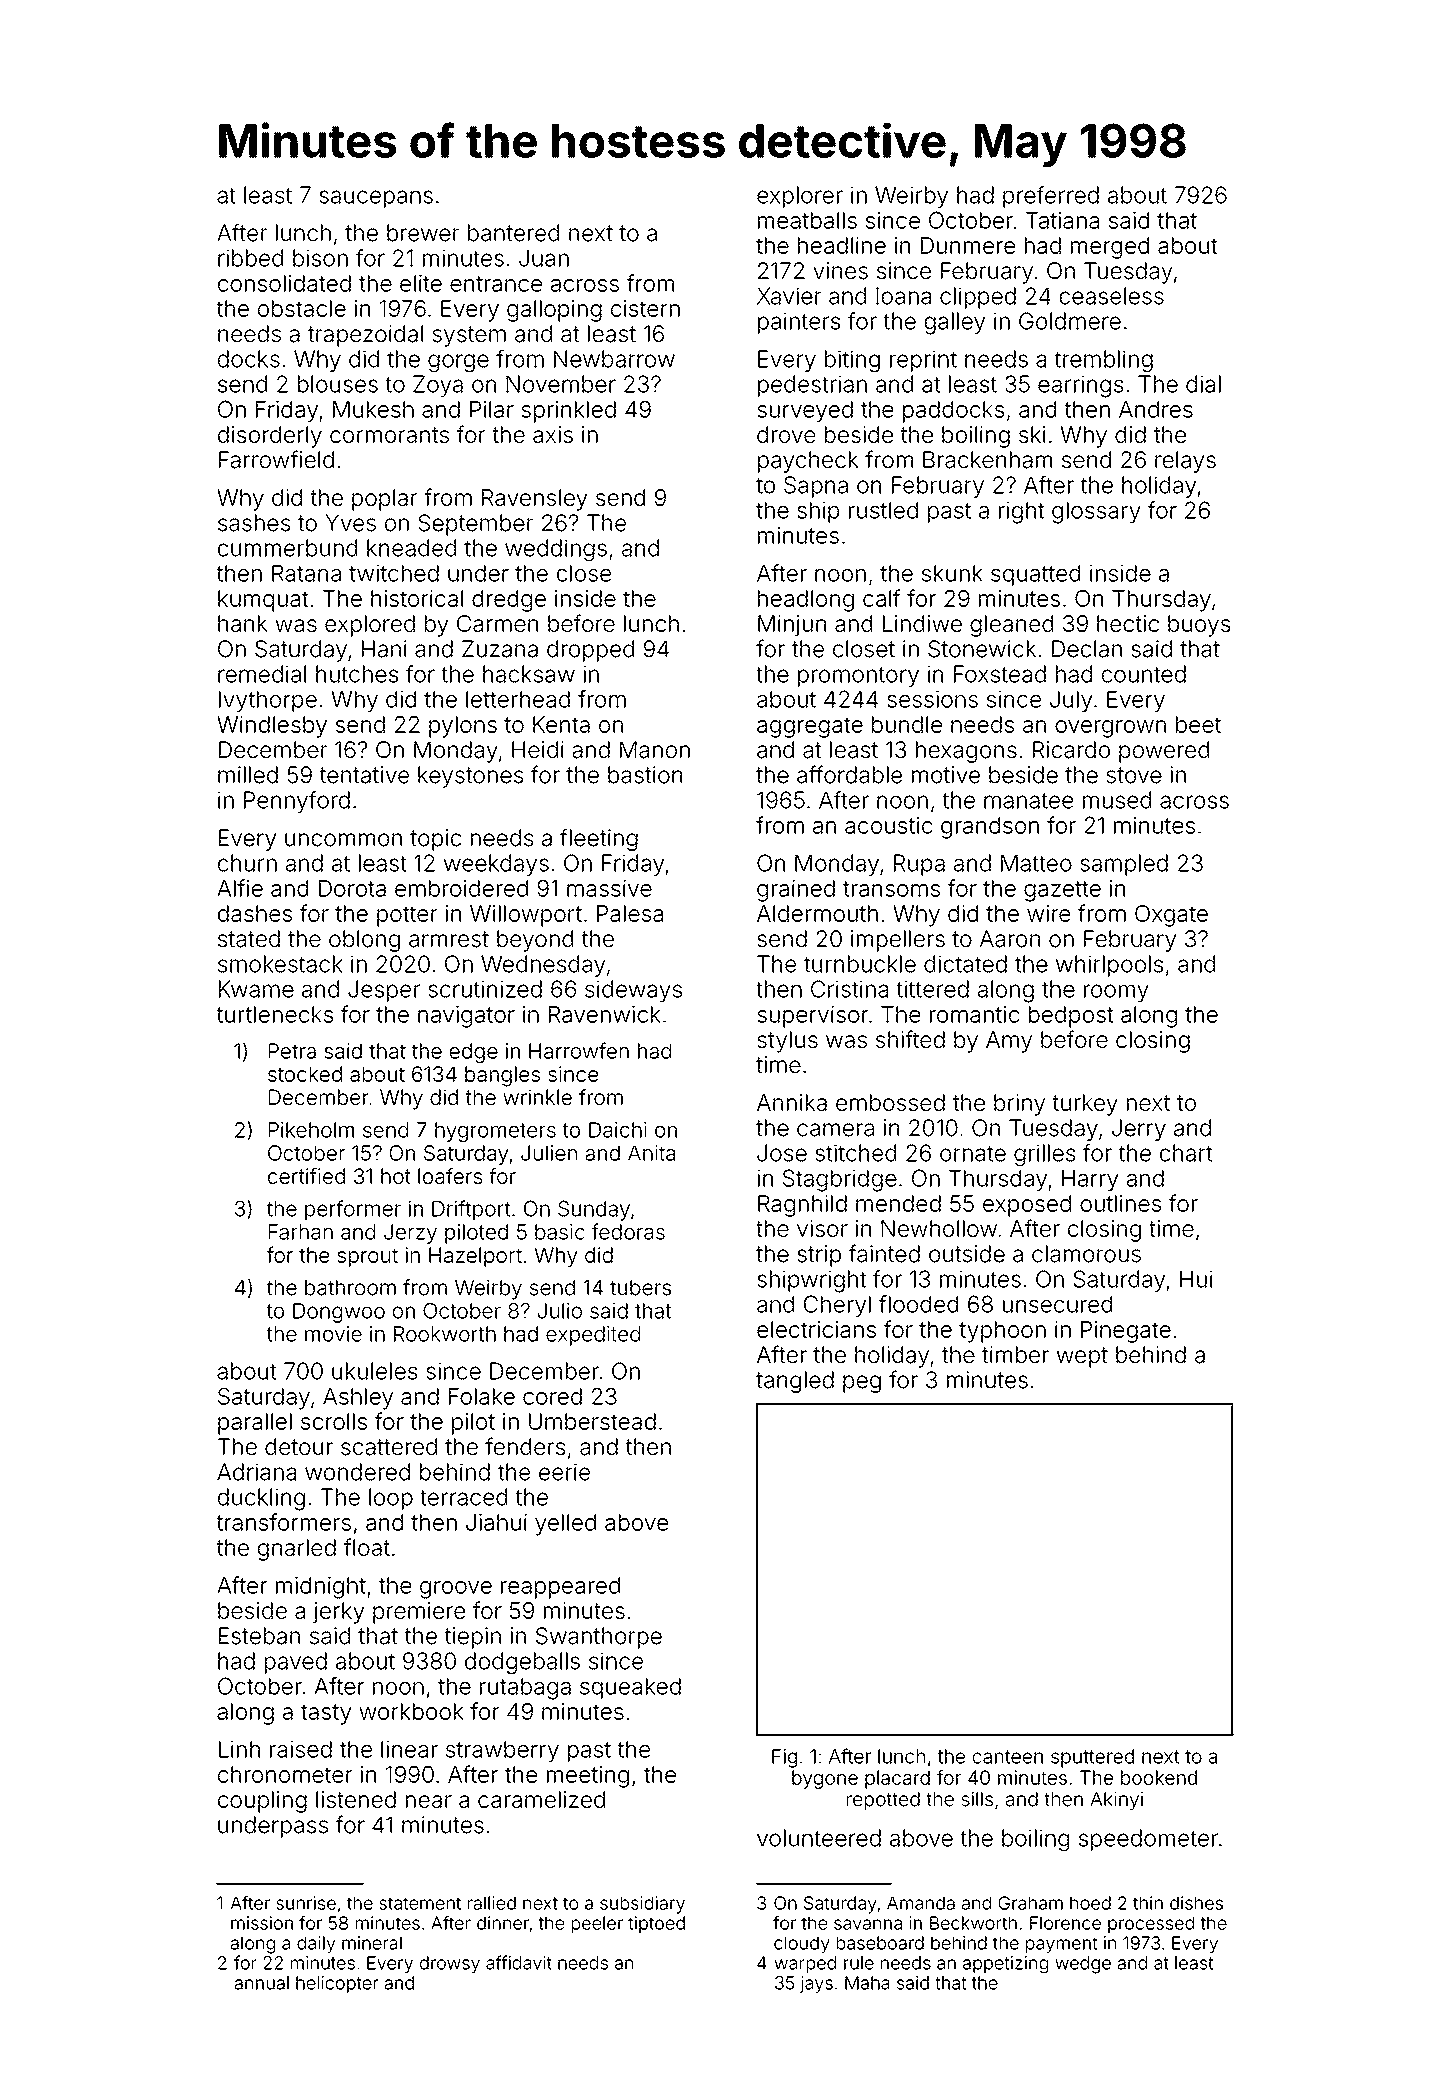 This screenshot has height=2100, width=1450. Describe the element at coordinates (270, 437) in the screenshot. I see `disorderly` at that location.
